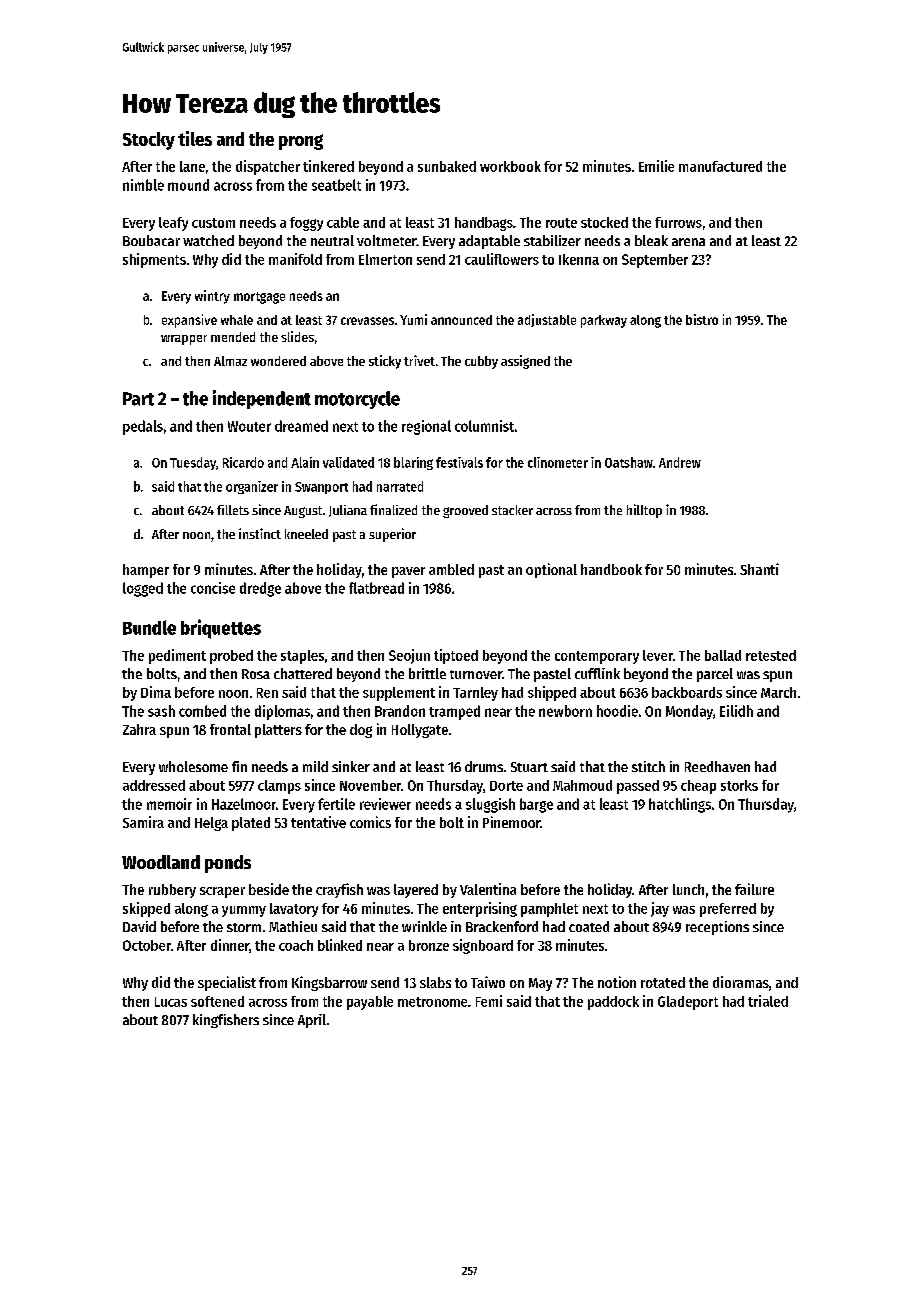 This screenshot has width=924, height=1308. I want to click on kneeled, so click(306, 534).
